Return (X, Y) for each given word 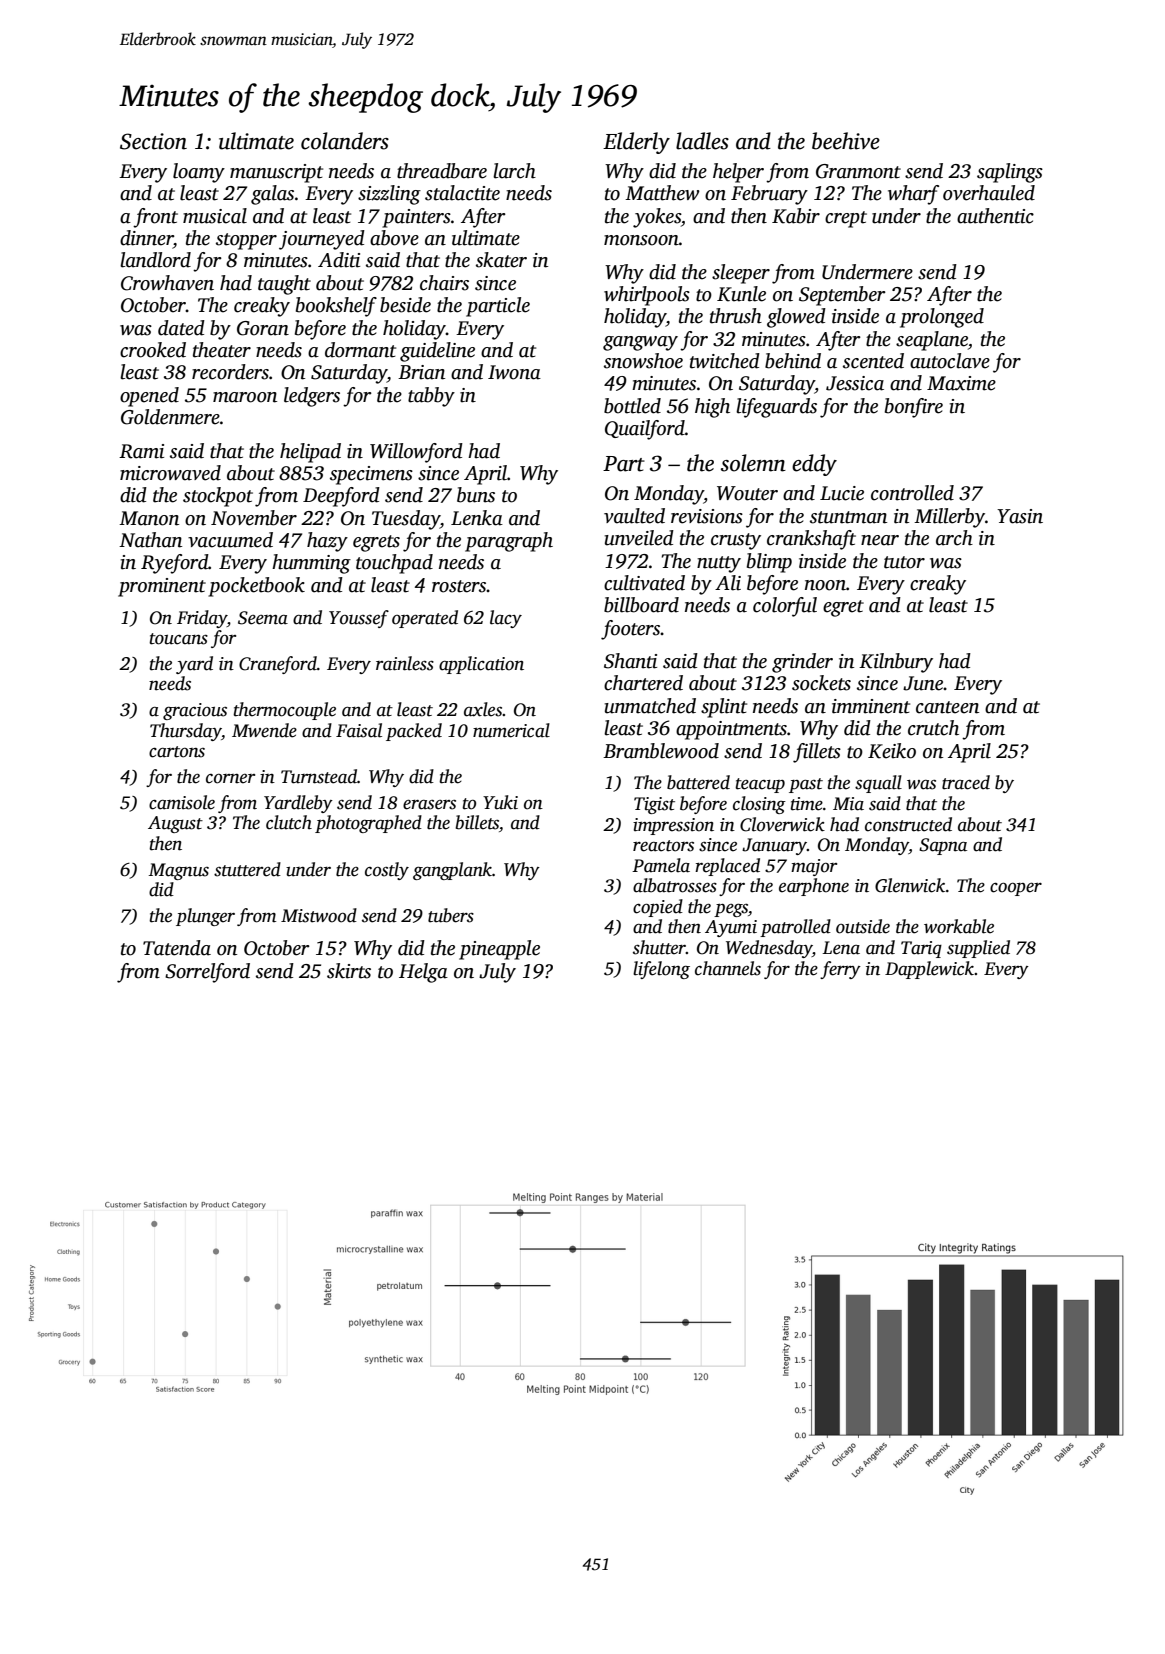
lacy (506, 619)
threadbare (442, 171)
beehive (846, 141)
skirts (349, 971)
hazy (327, 542)
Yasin (1020, 516)
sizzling (389, 195)
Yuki (500, 802)
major (814, 867)
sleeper (741, 274)
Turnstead (319, 776)
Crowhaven (167, 283)
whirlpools (647, 296)
